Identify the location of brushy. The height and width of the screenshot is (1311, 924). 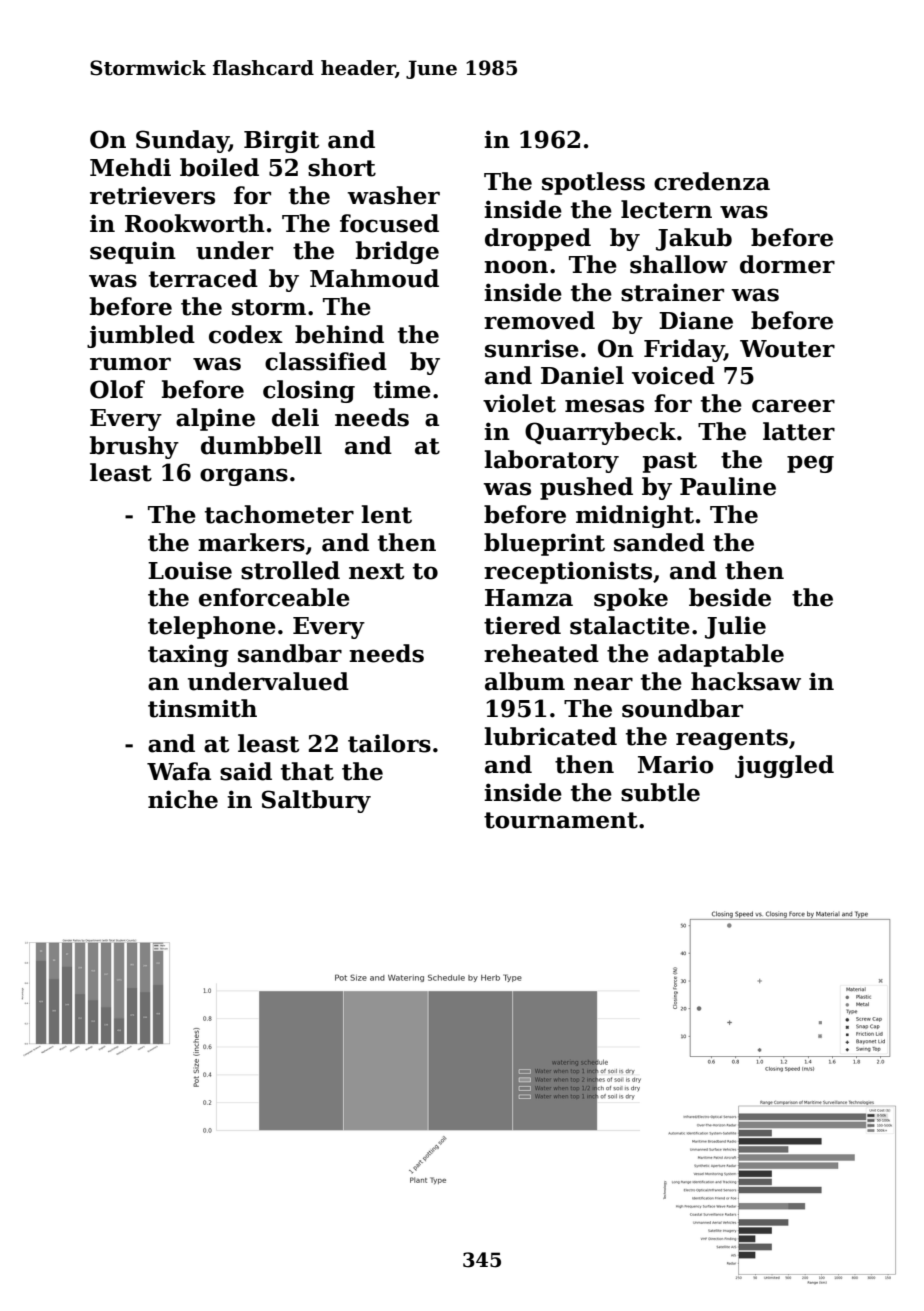
(134, 447).
